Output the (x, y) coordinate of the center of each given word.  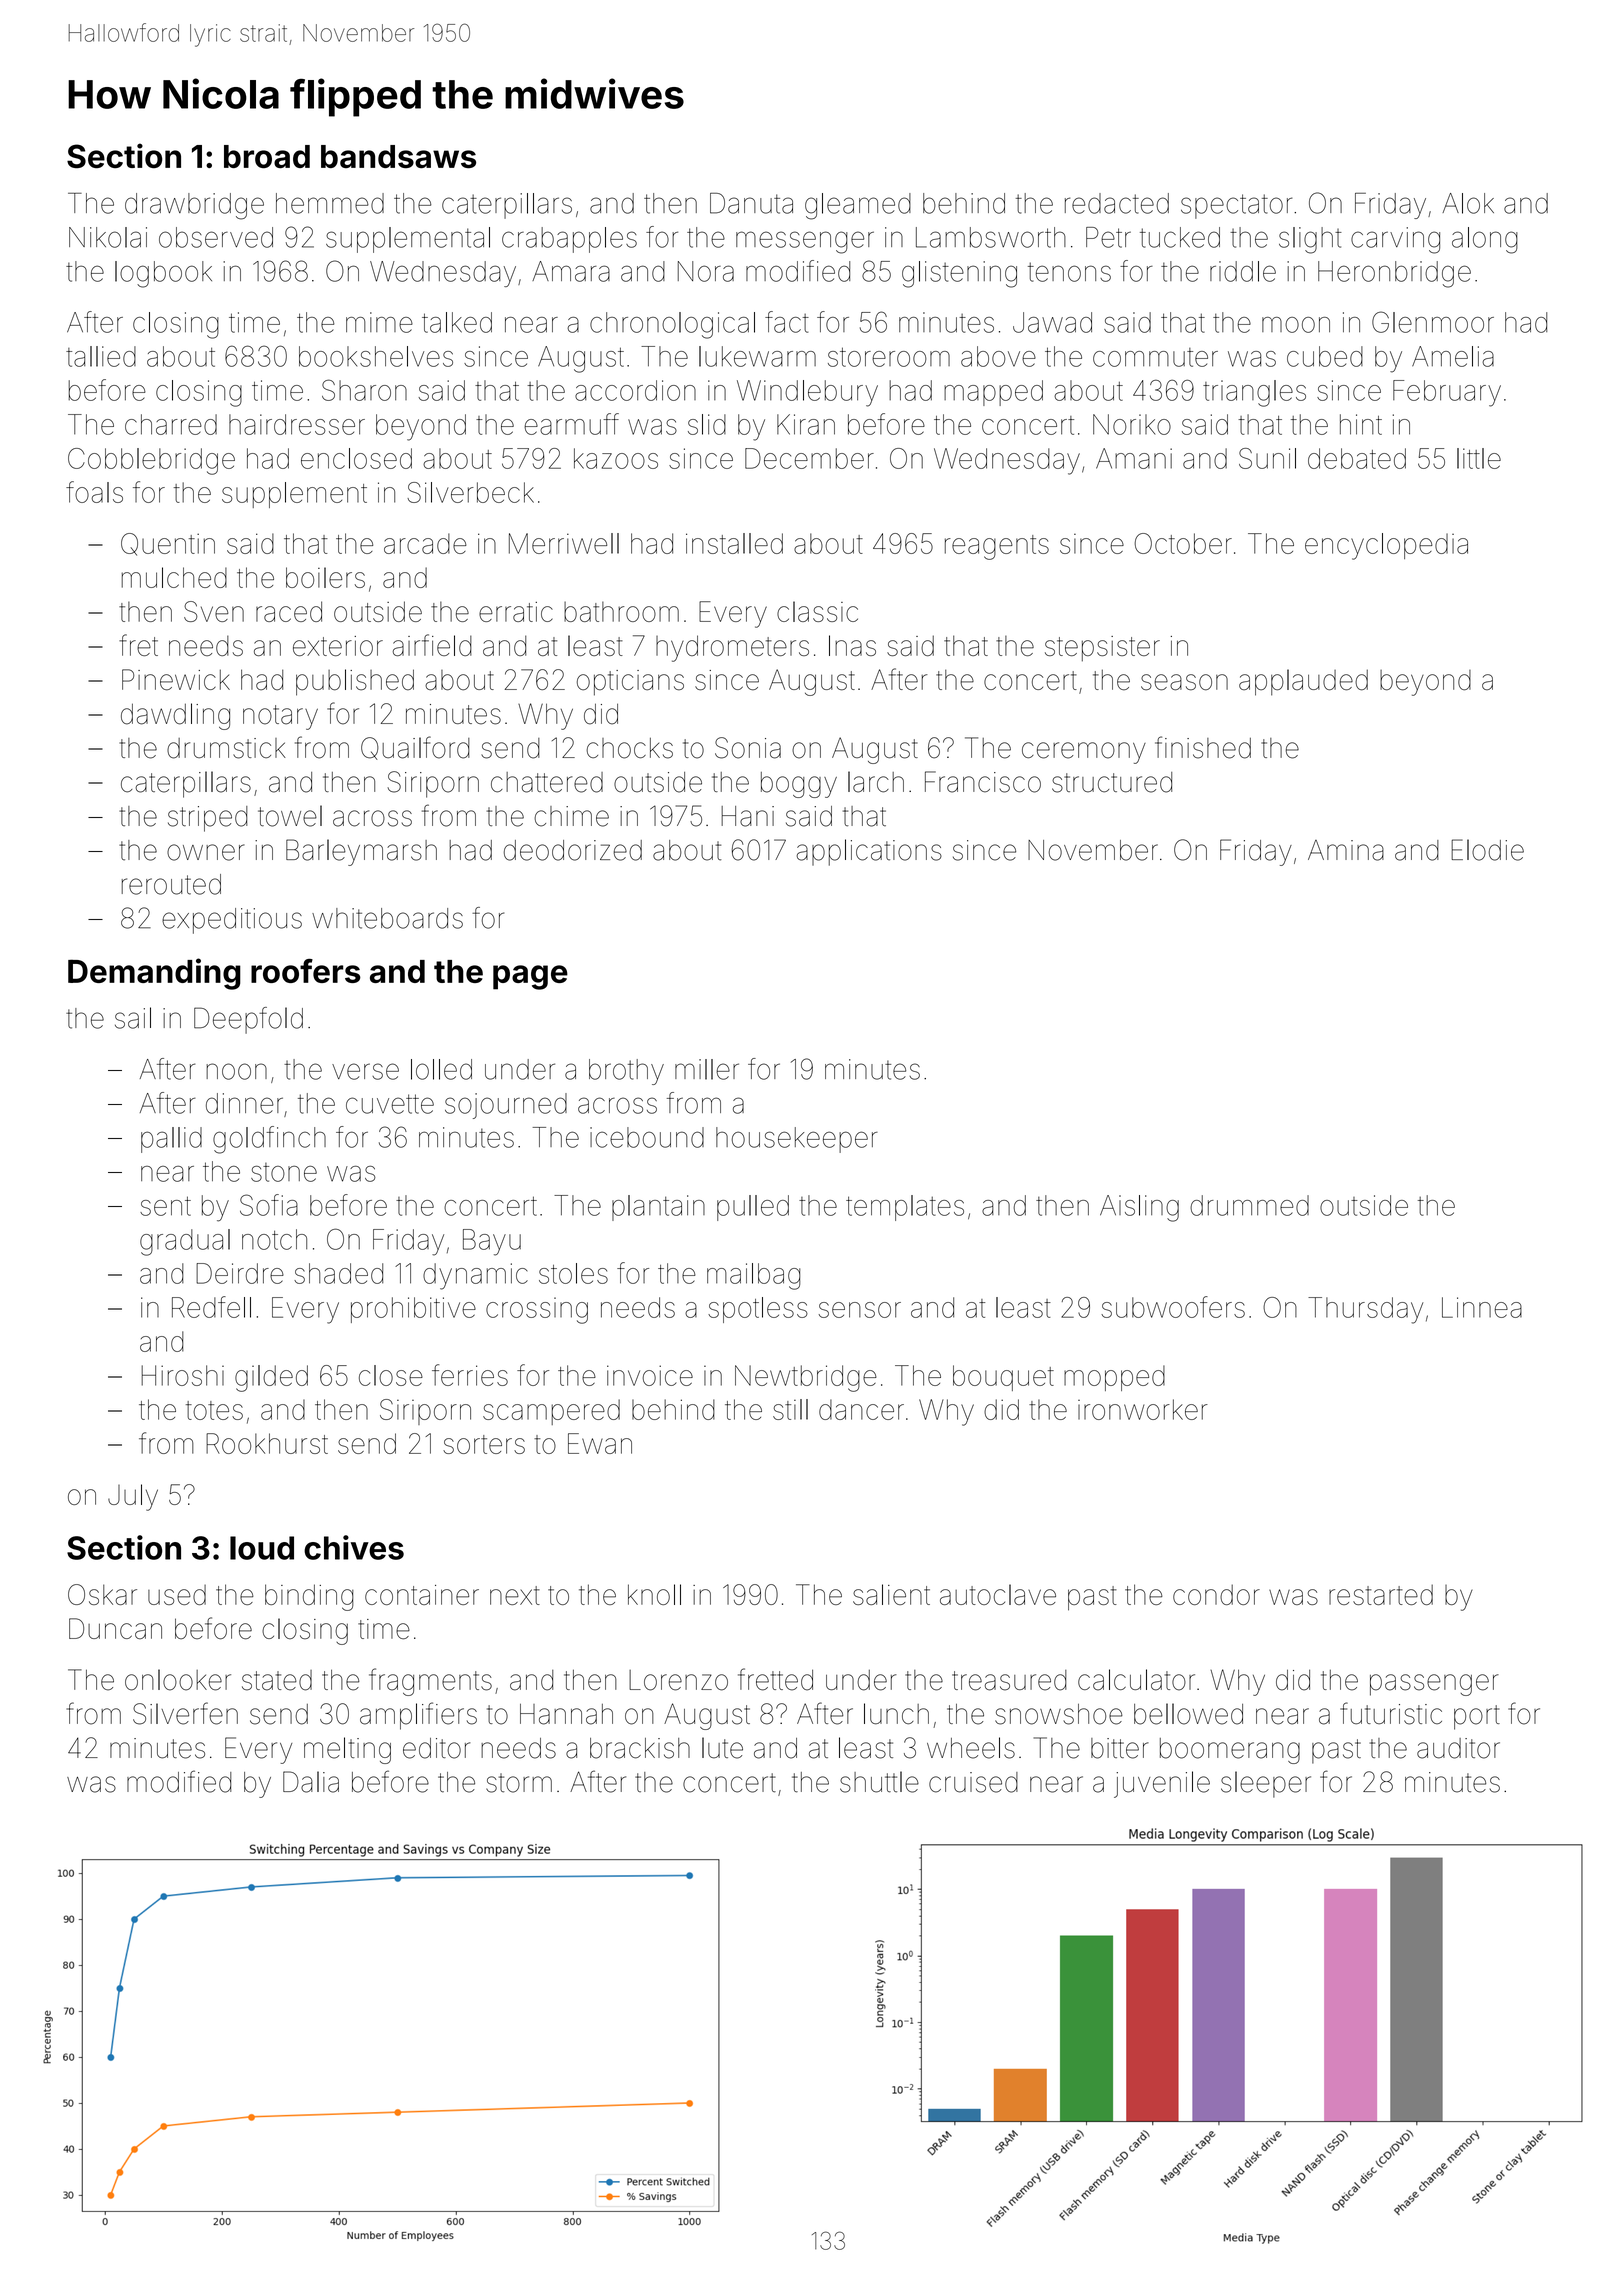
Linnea (1482, 1307)
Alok (1468, 203)
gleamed (858, 206)
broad (267, 157)
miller (707, 1069)
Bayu (492, 1242)
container (422, 1595)
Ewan (600, 1443)
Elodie (1487, 850)
